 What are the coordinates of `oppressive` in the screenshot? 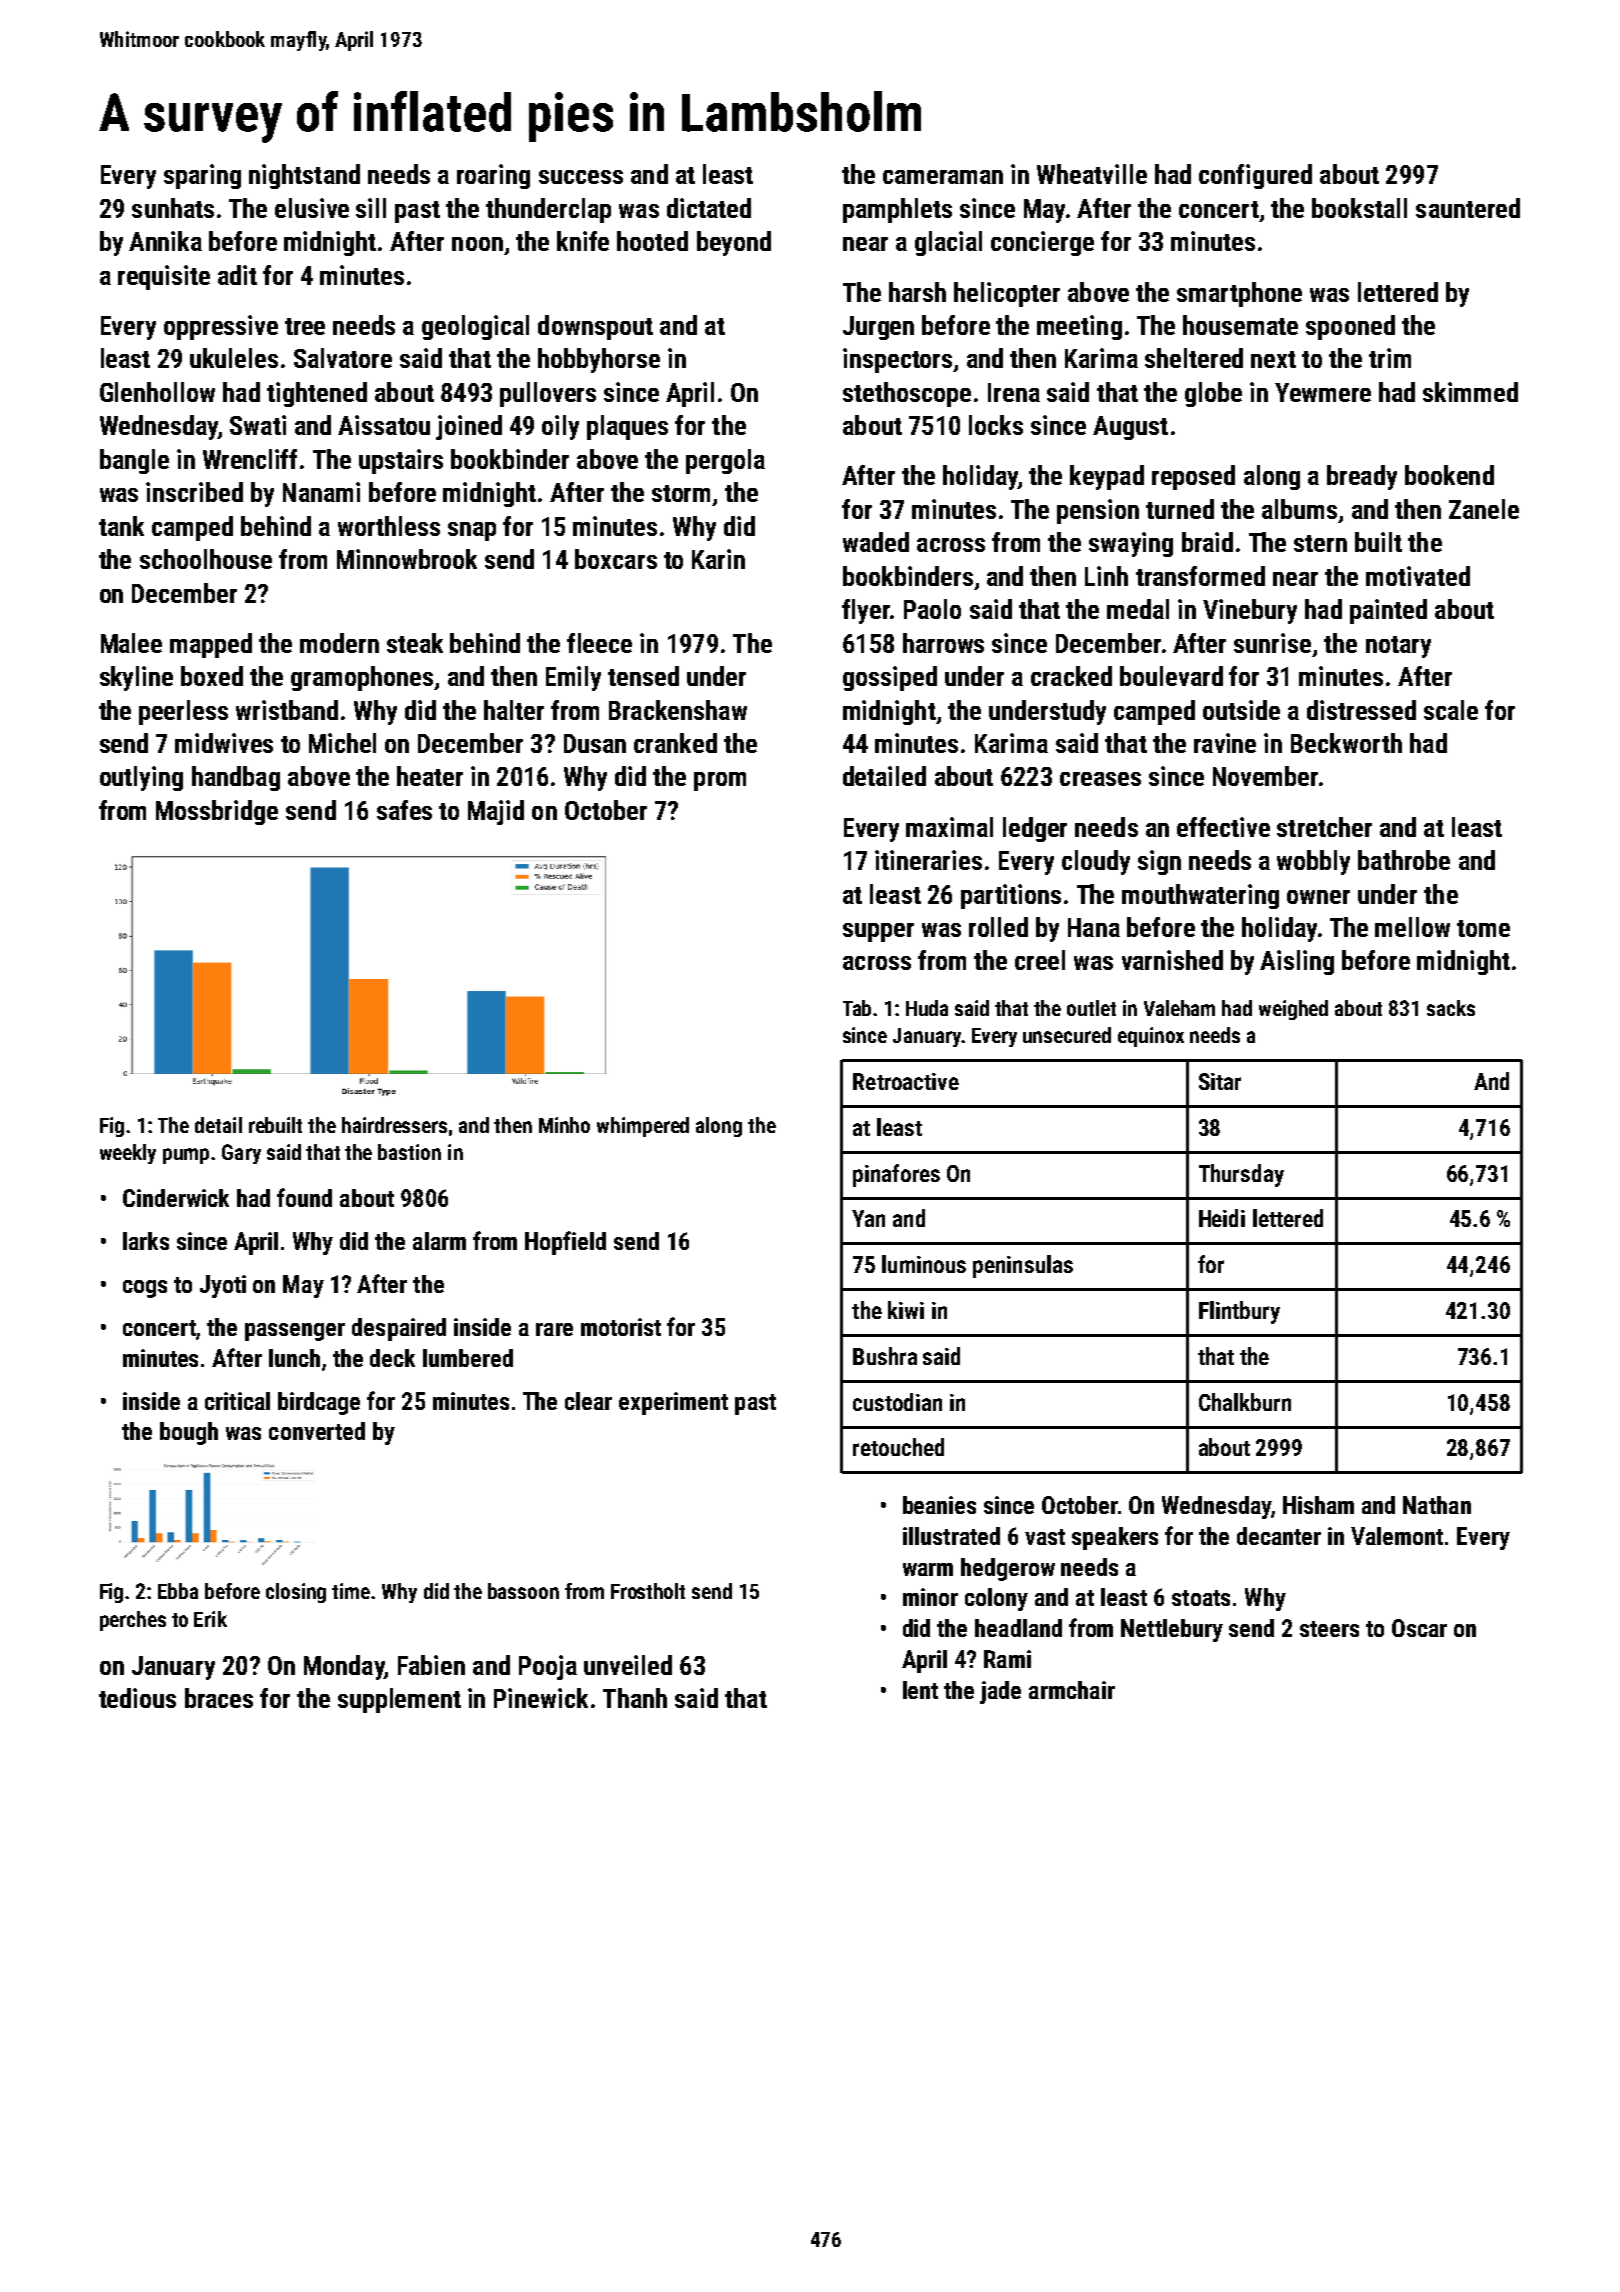 It's located at (221, 327).
